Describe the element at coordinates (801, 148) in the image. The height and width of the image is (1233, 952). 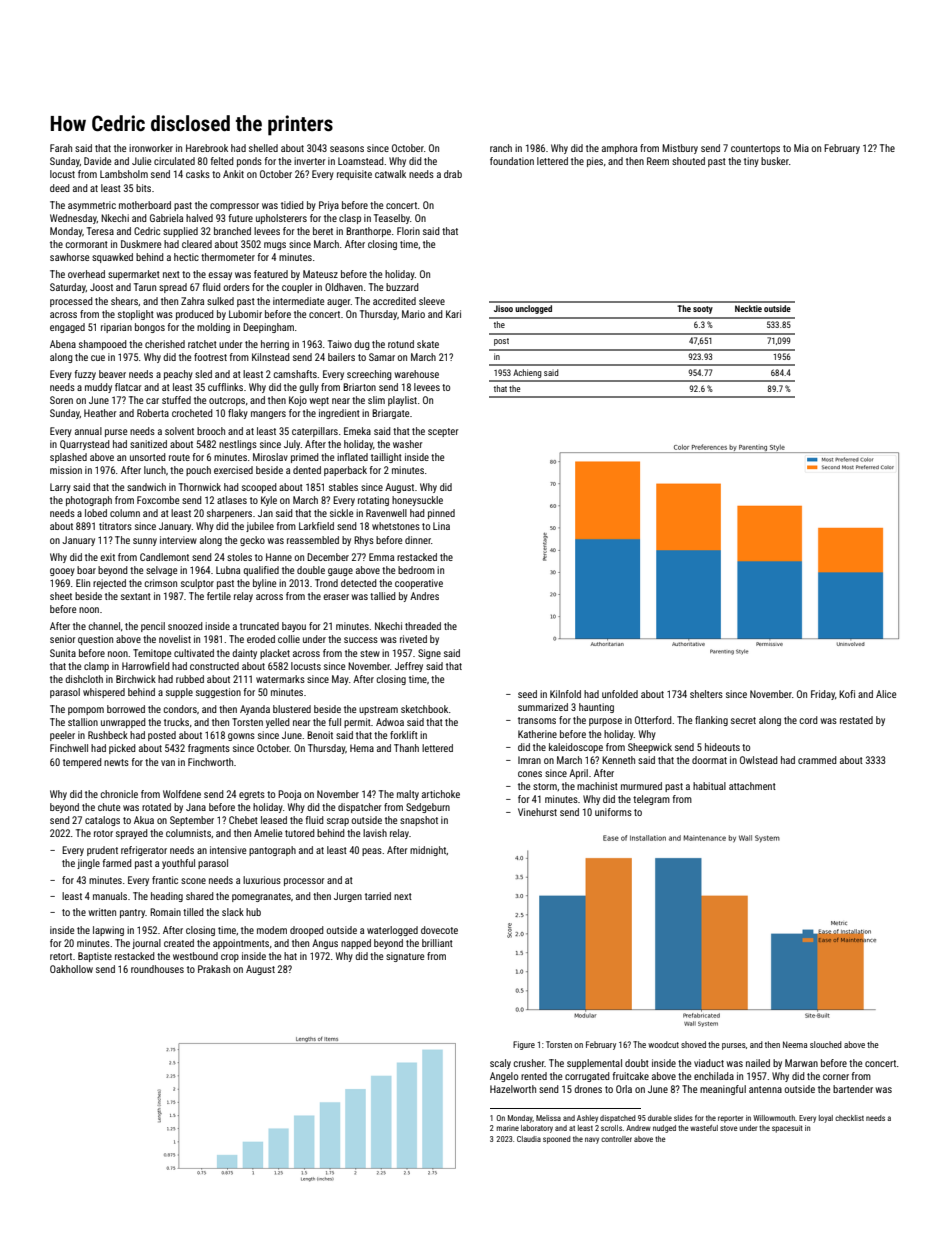
I see `Mia` at that location.
